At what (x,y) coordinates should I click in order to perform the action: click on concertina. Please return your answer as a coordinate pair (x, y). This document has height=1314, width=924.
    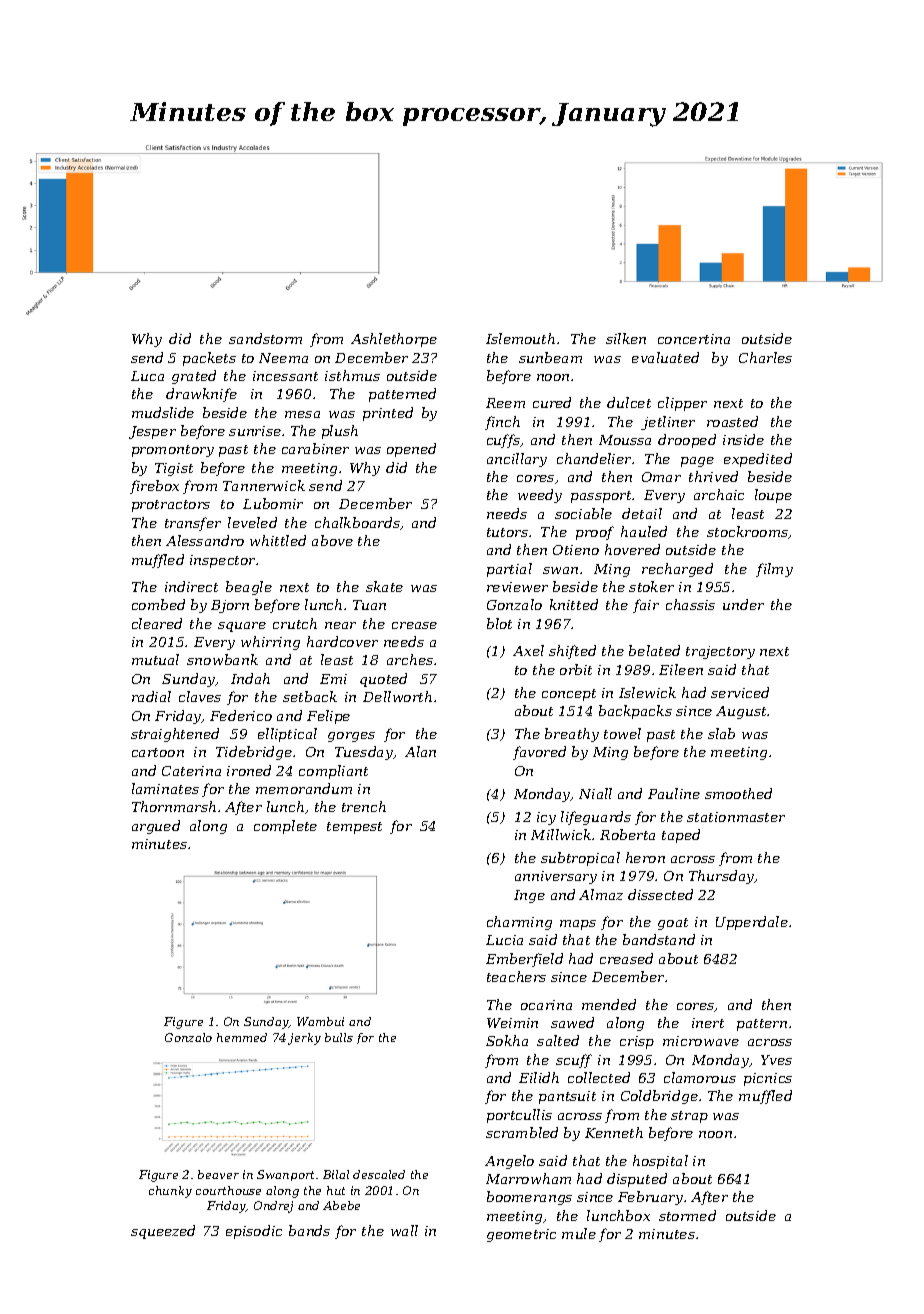
    Looking at the image, I should click on (694, 339).
